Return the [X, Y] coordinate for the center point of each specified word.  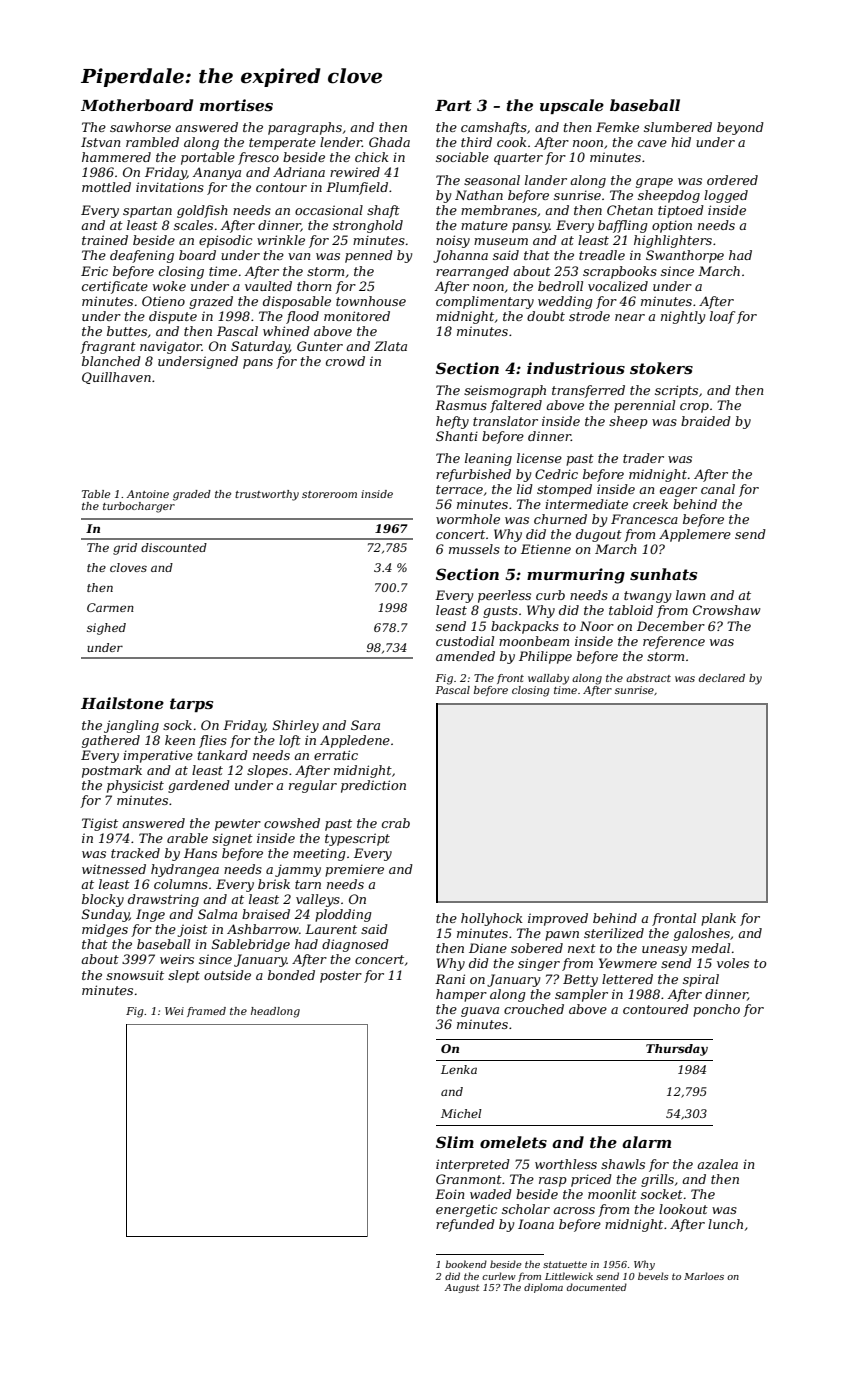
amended [465, 656]
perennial [644, 406]
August [462, 1288]
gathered [111, 741]
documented [597, 1287]
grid [125, 549]
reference [674, 642]
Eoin [450, 1194]
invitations [170, 187]
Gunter [320, 346]
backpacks [525, 627]
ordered [732, 180]
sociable [462, 157]
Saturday [260, 347]
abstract [648, 678]
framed [206, 1012]
